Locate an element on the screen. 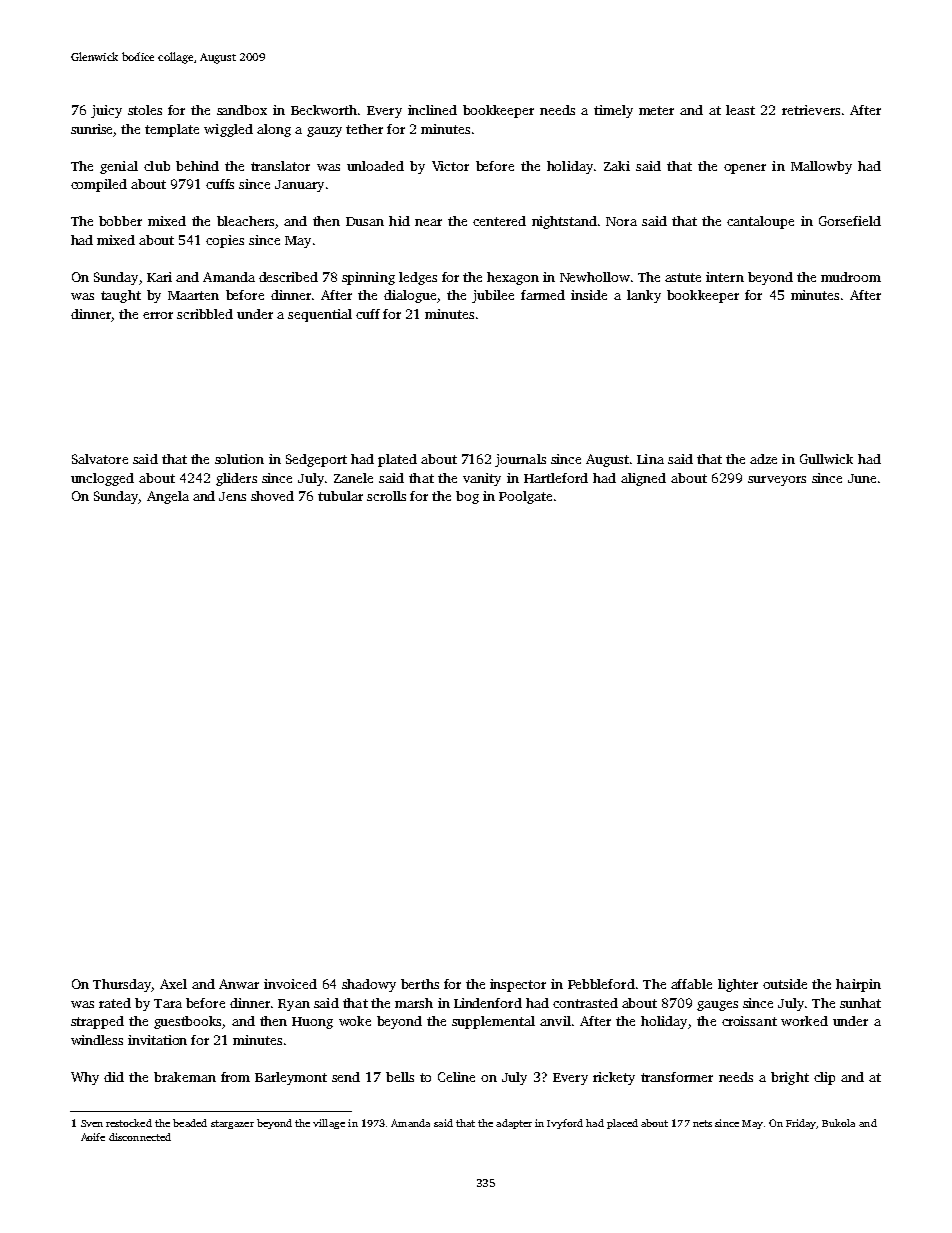 The height and width of the screenshot is (1233, 952). aligned is located at coordinates (643, 479).
